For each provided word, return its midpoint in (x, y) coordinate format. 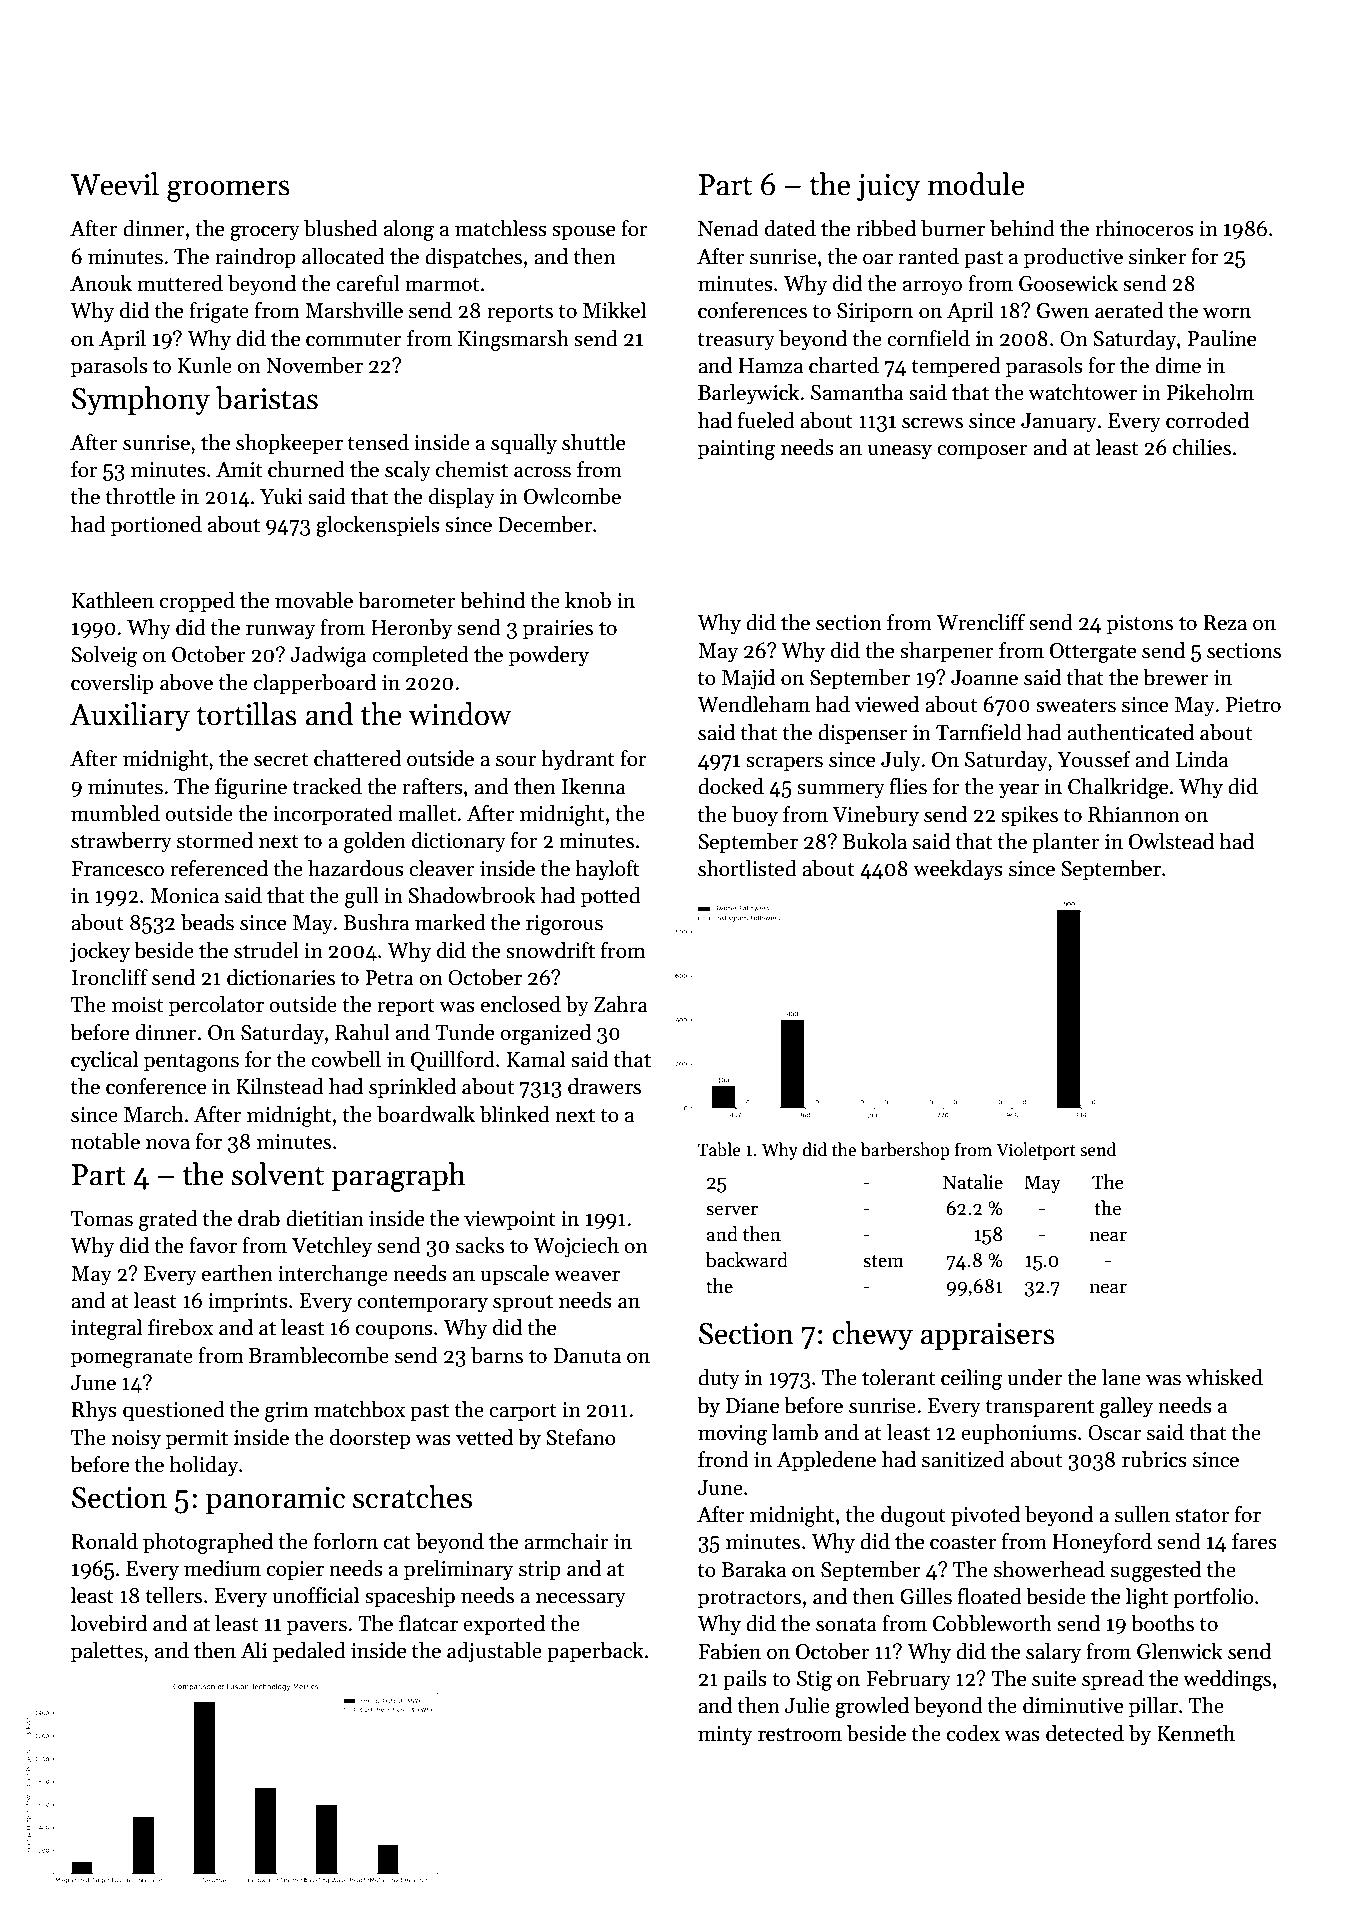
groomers (228, 191)
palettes (107, 1652)
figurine (251, 788)
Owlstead (1171, 841)
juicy (889, 187)
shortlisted (747, 868)
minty (725, 1736)
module (976, 184)
